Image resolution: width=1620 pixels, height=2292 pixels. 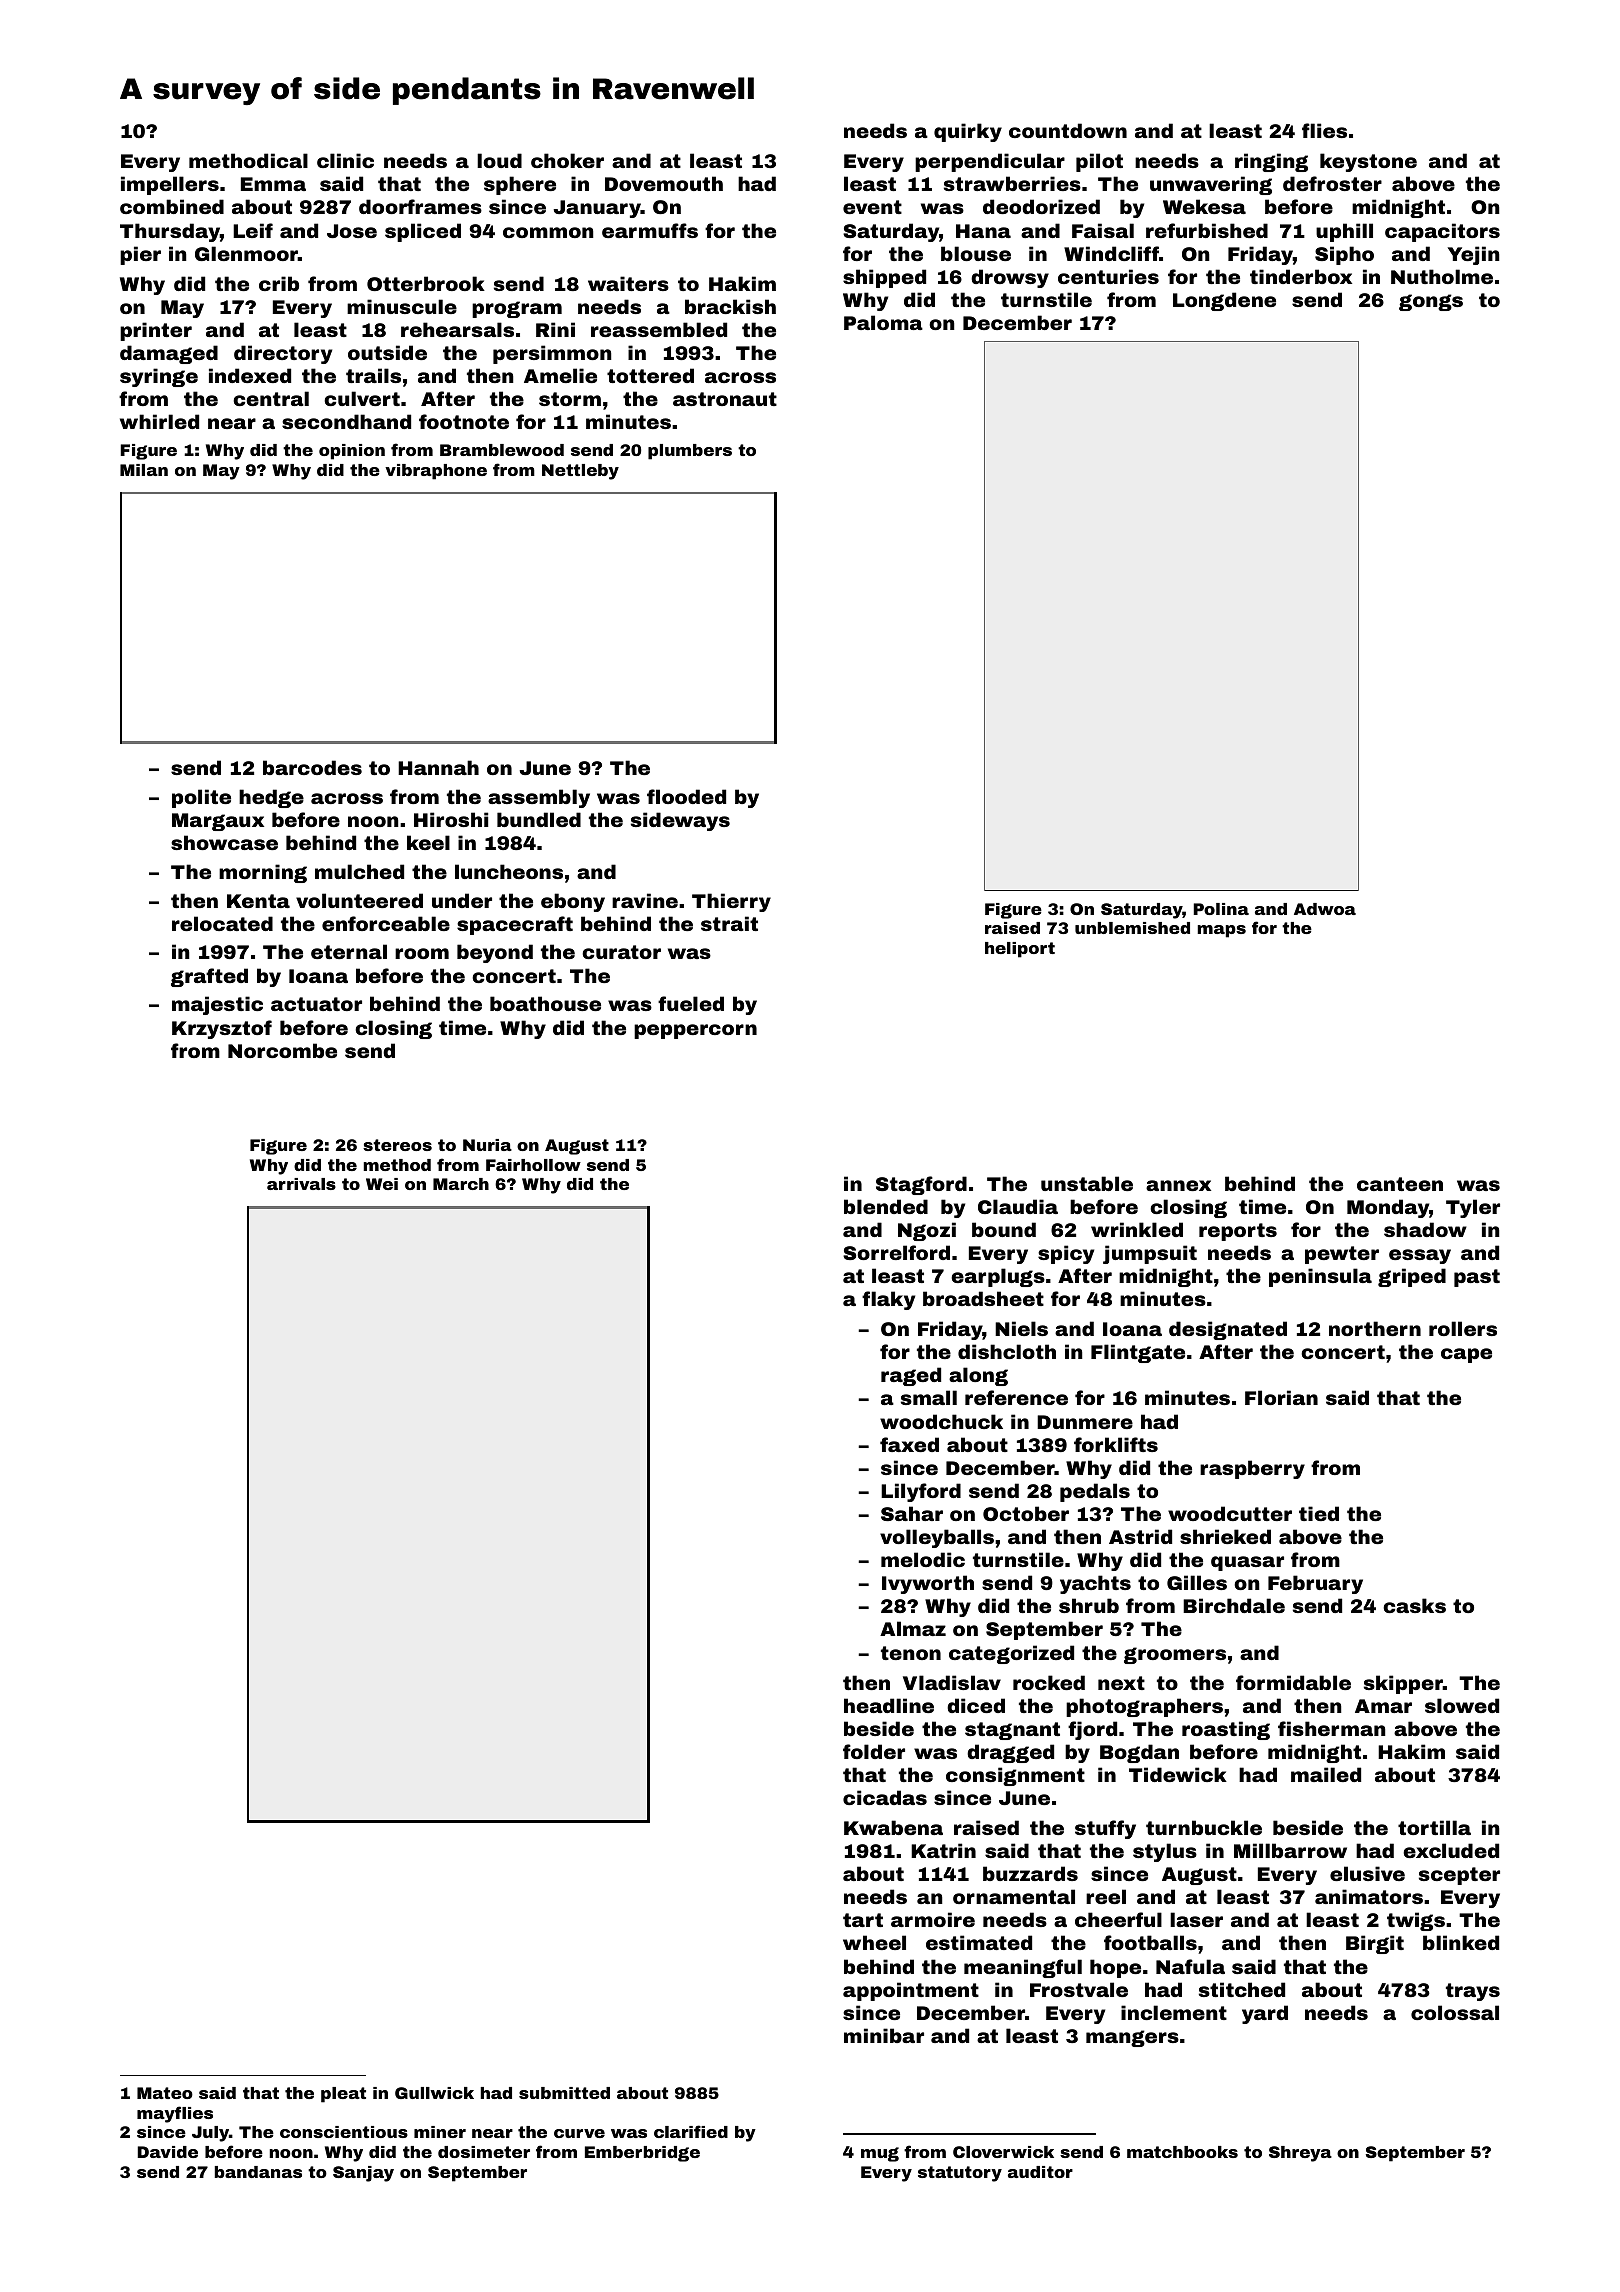 What do you see at coordinates (1325, 909) in the page?
I see `Adwoa` at bounding box center [1325, 909].
